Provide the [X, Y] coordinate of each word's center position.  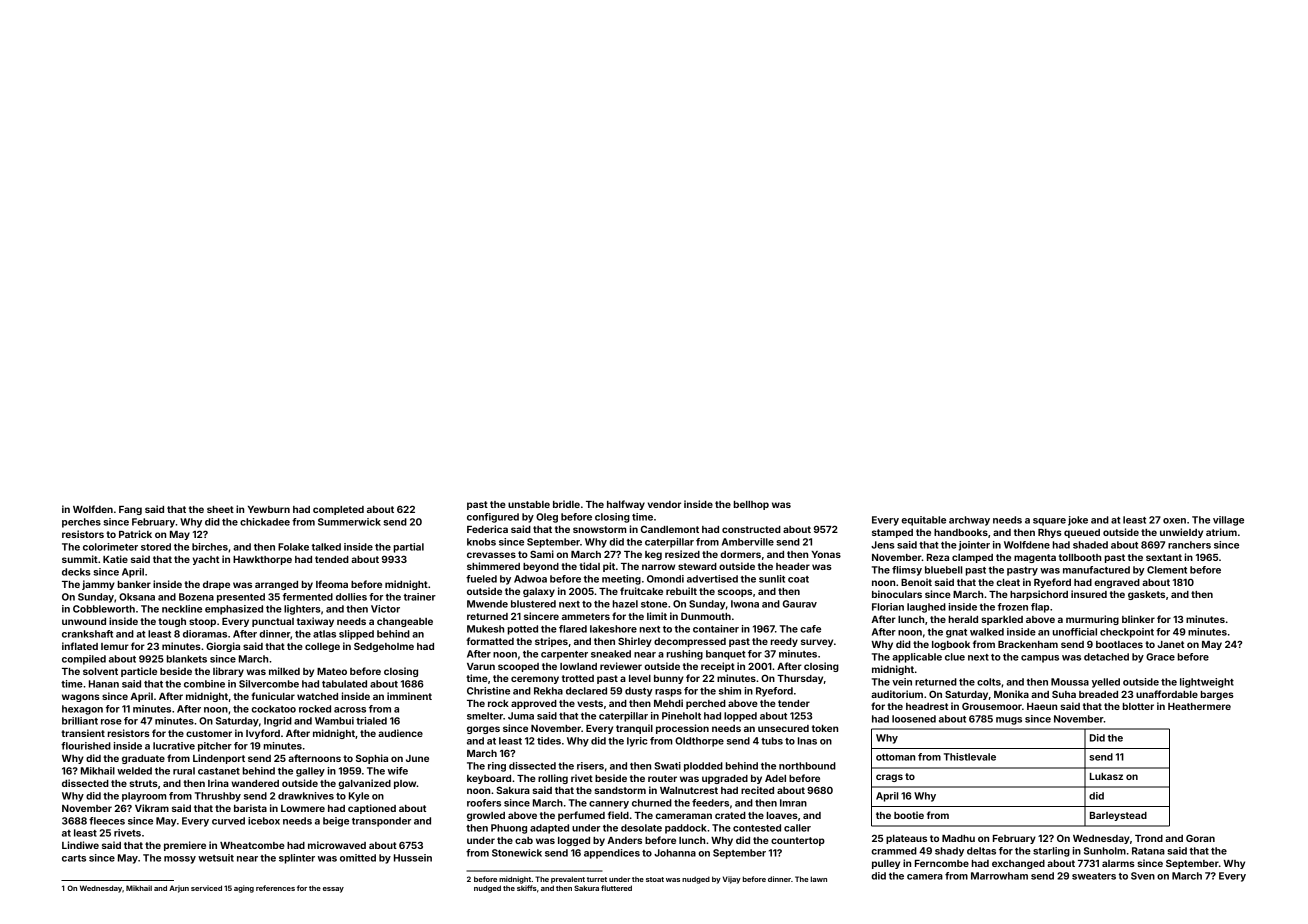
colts [989, 682]
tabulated [344, 684]
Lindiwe [80, 845]
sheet [220, 509]
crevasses [491, 555]
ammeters [586, 616]
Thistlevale [970, 757]
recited [757, 790]
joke [1078, 521]
